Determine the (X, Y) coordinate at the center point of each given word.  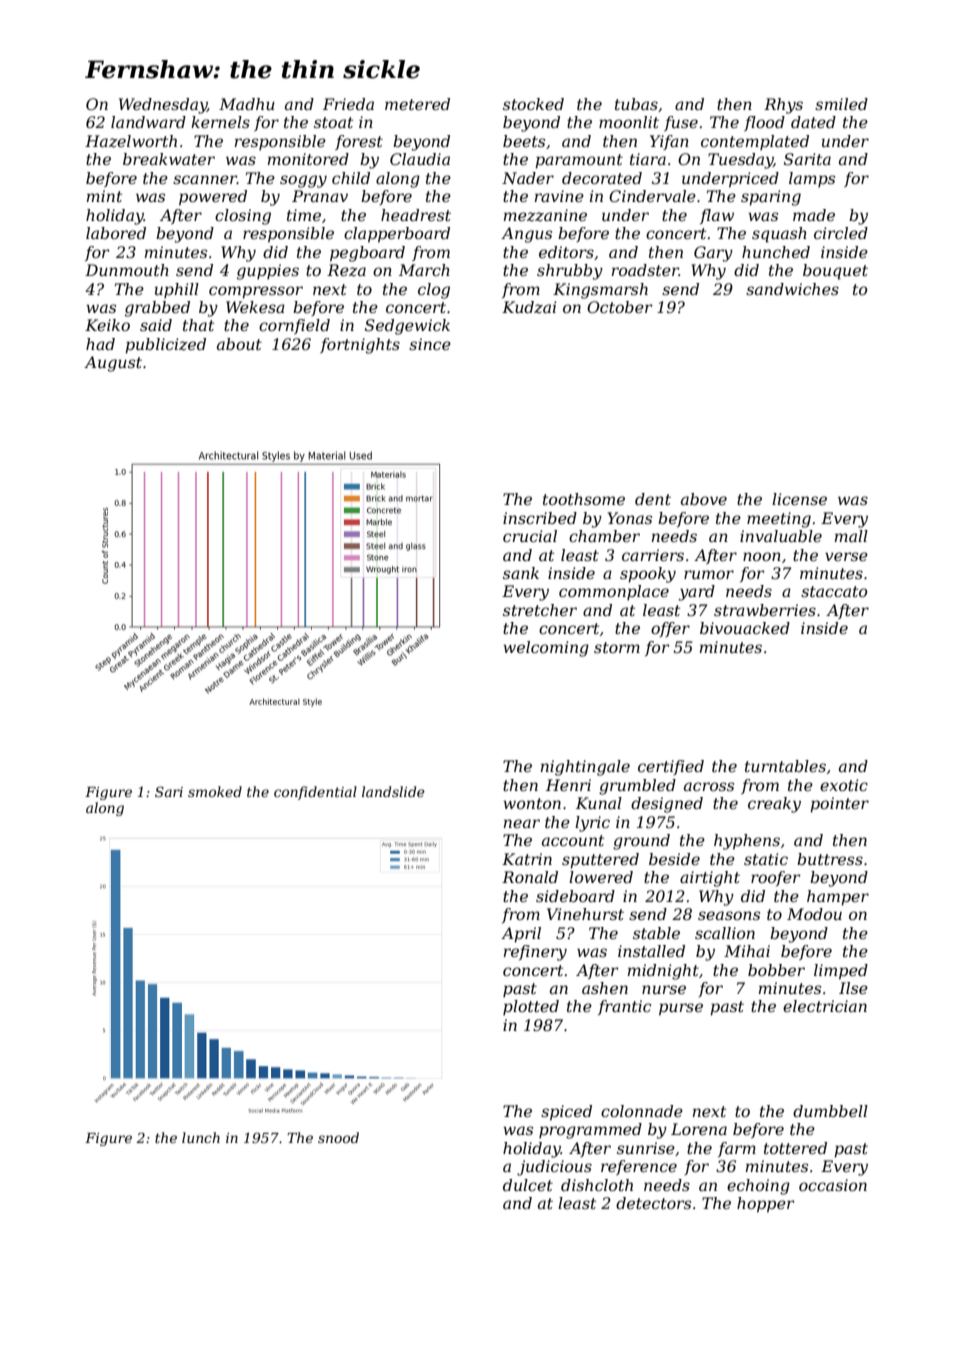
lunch (201, 1137)
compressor (256, 292)
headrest (416, 215)
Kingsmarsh (600, 291)
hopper (766, 1205)
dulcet (528, 1185)
